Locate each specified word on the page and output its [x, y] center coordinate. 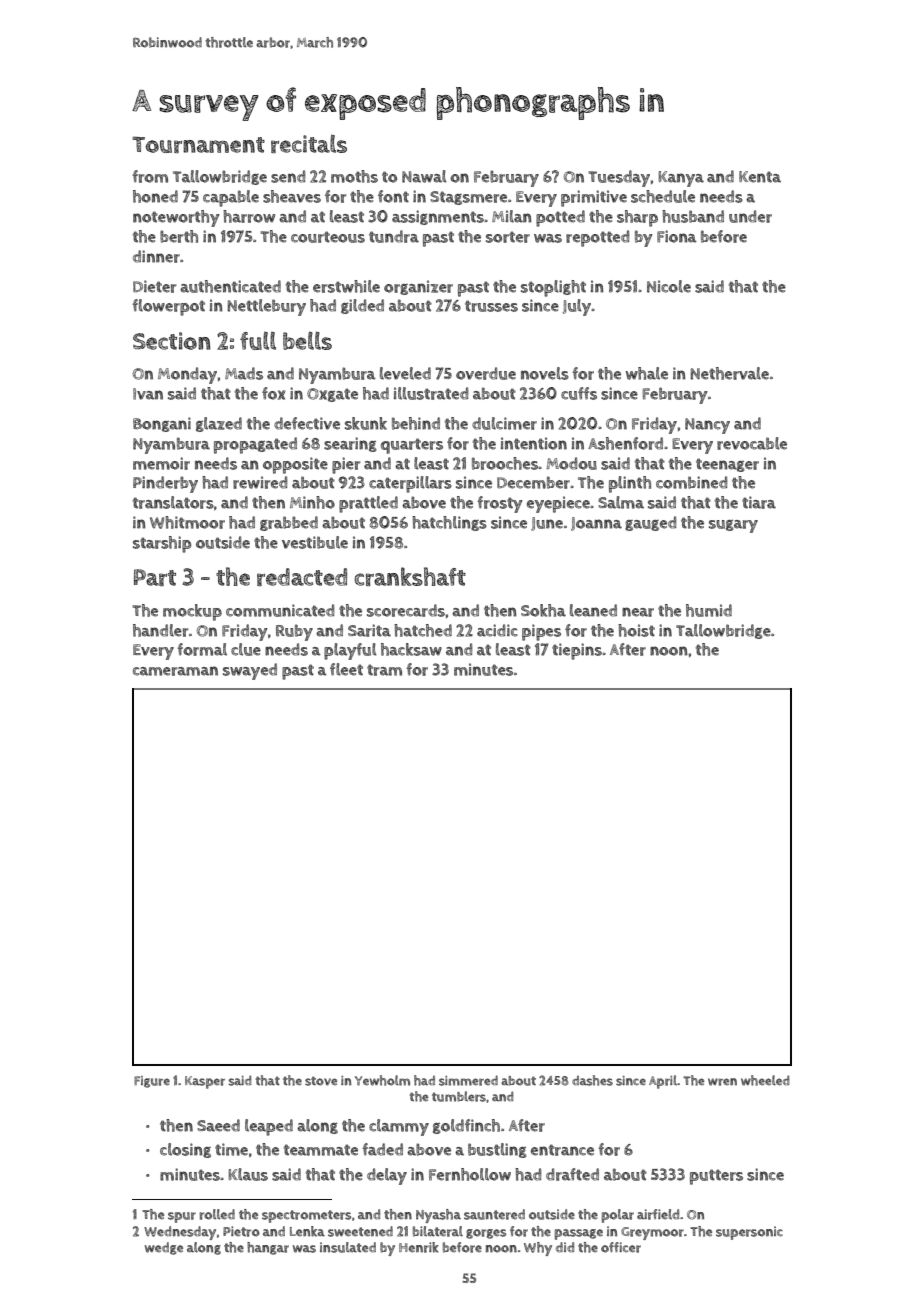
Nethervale [730, 373]
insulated [348, 1247]
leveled [405, 373]
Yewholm [382, 1080]
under [750, 216]
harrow [249, 216]
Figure [152, 1082]
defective [307, 423]
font [393, 196]
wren [722, 1082]
